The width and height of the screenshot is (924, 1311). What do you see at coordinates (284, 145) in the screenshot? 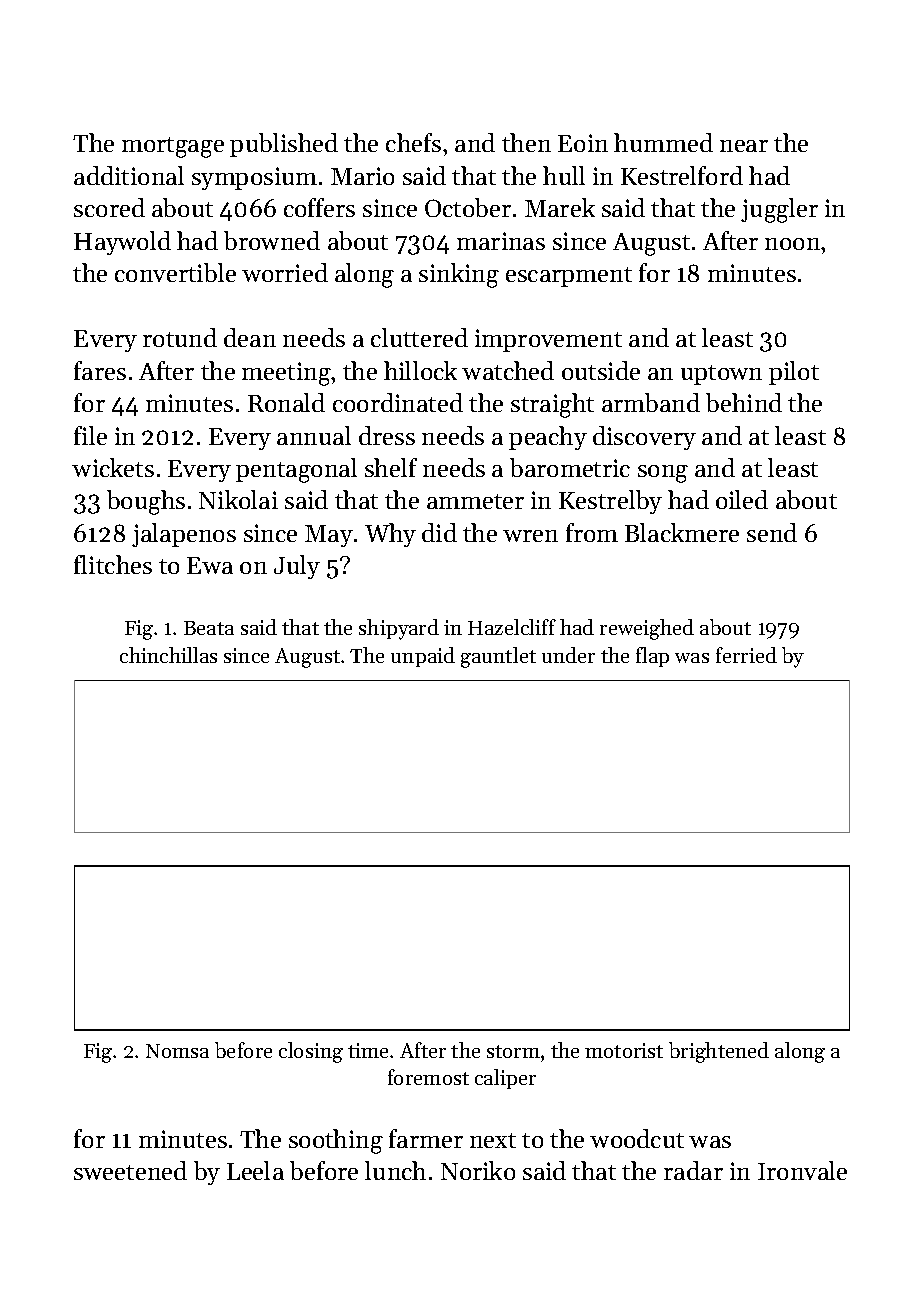
I see `published` at bounding box center [284, 145].
